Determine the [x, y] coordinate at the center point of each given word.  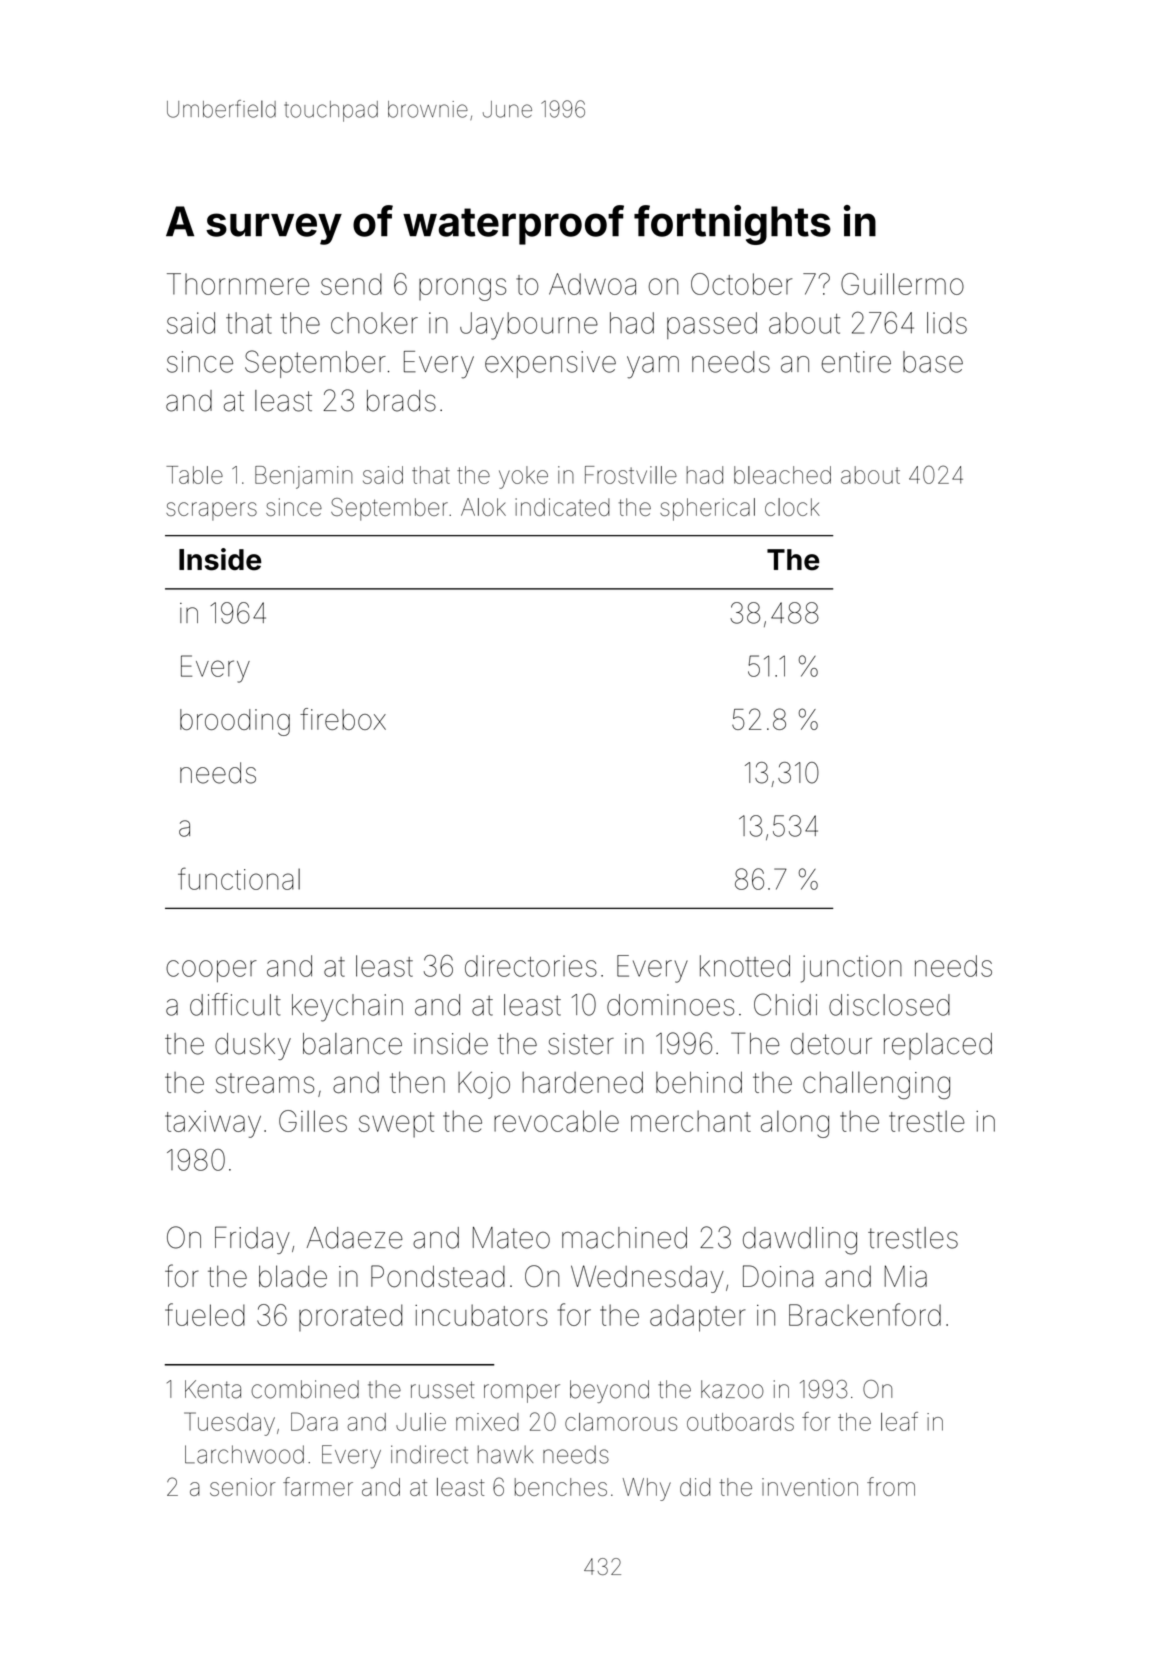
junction [851, 969]
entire [856, 362]
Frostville [631, 475]
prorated [350, 1317]
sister [581, 1044]
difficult [235, 1004]
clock [792, 507]
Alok [483, 507]
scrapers [211, 511]
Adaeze [355, 1238]
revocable [556, 1121]
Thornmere [238, 284]
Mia [906, 1276]
